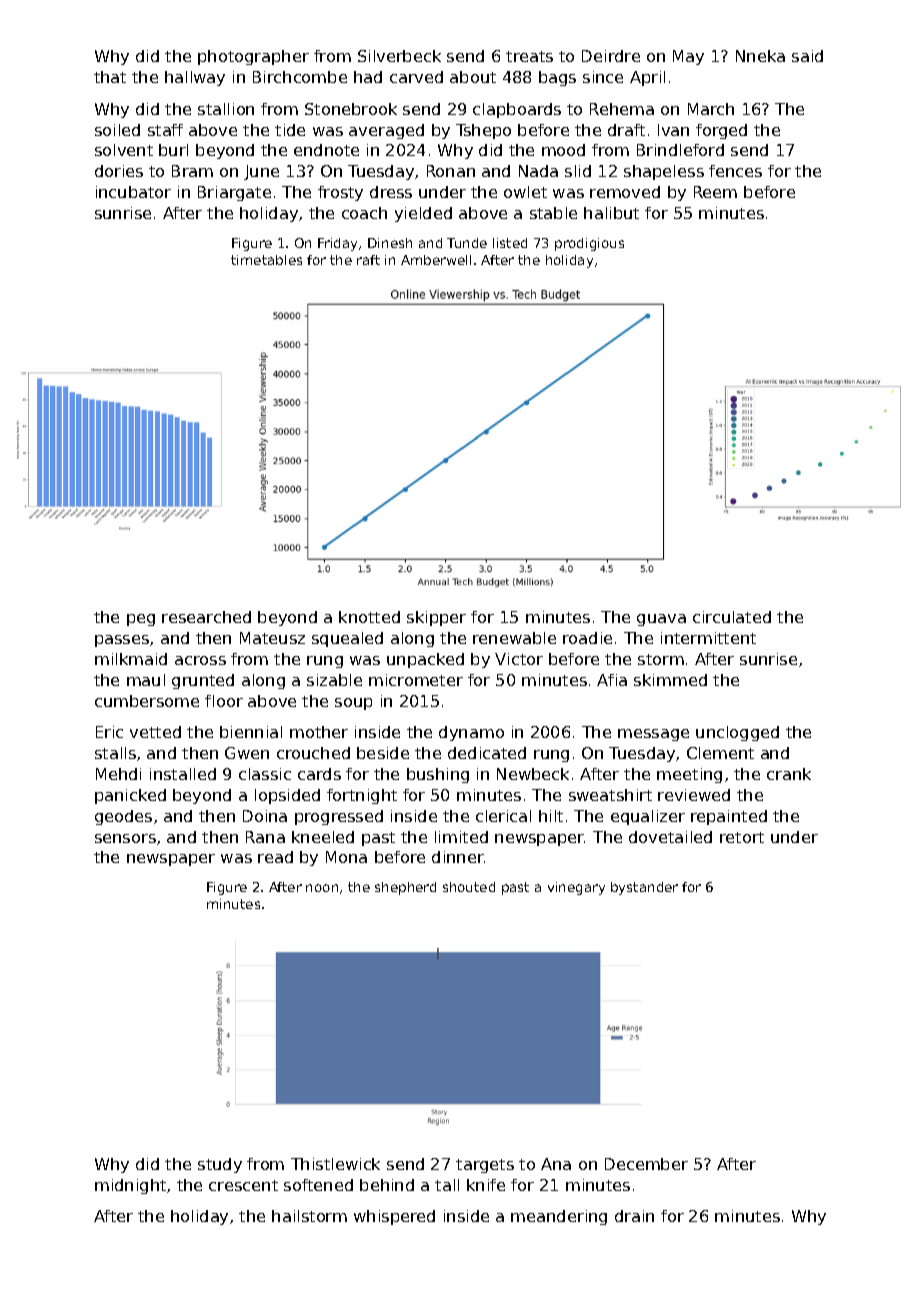 The image size is (924, 1308). I want to click on mother, so click(319, 732).
